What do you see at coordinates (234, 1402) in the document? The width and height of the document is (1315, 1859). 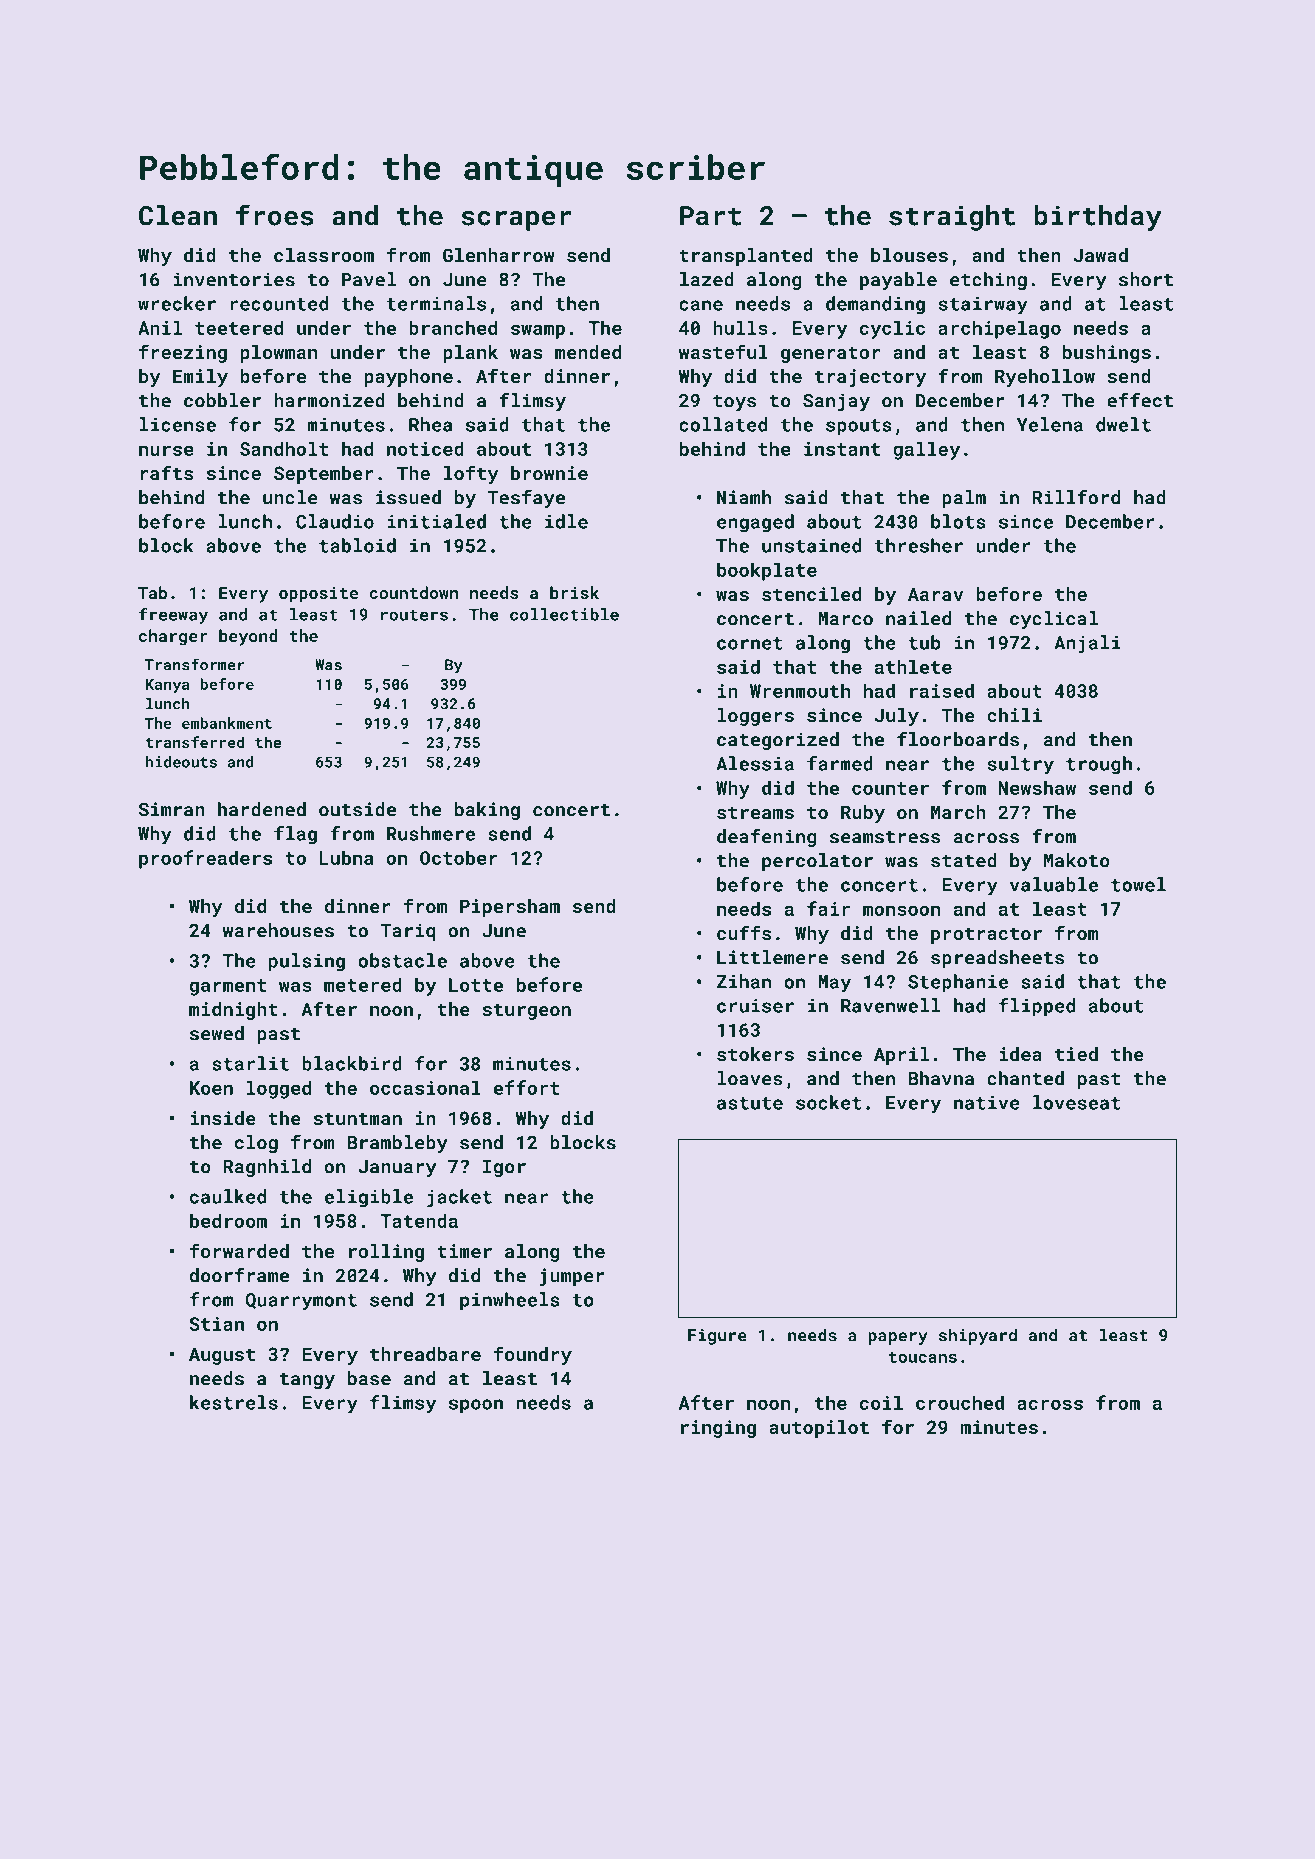 I see `kestrels` at bounding box center [234, 1402].
